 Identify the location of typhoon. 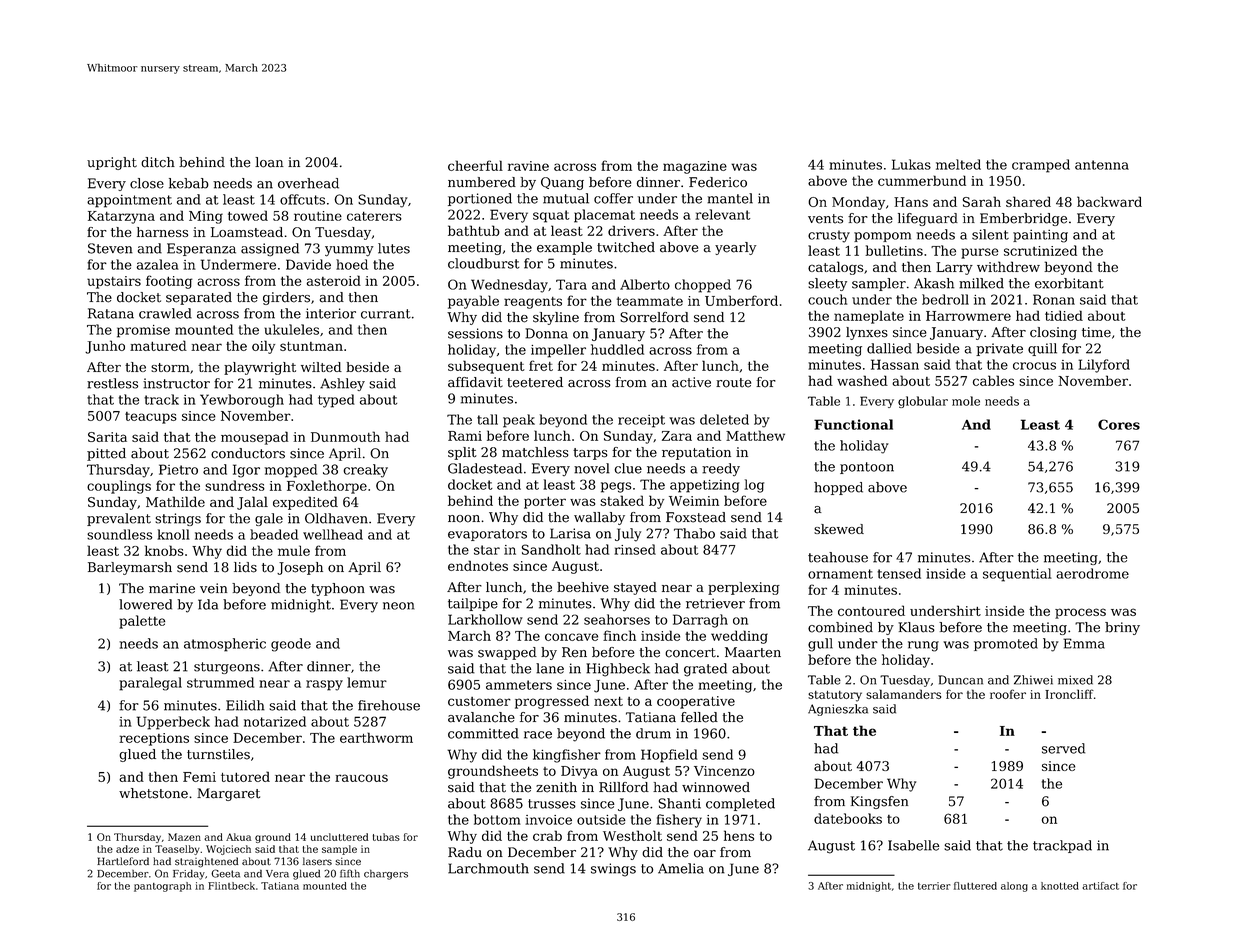
(338, 589).
